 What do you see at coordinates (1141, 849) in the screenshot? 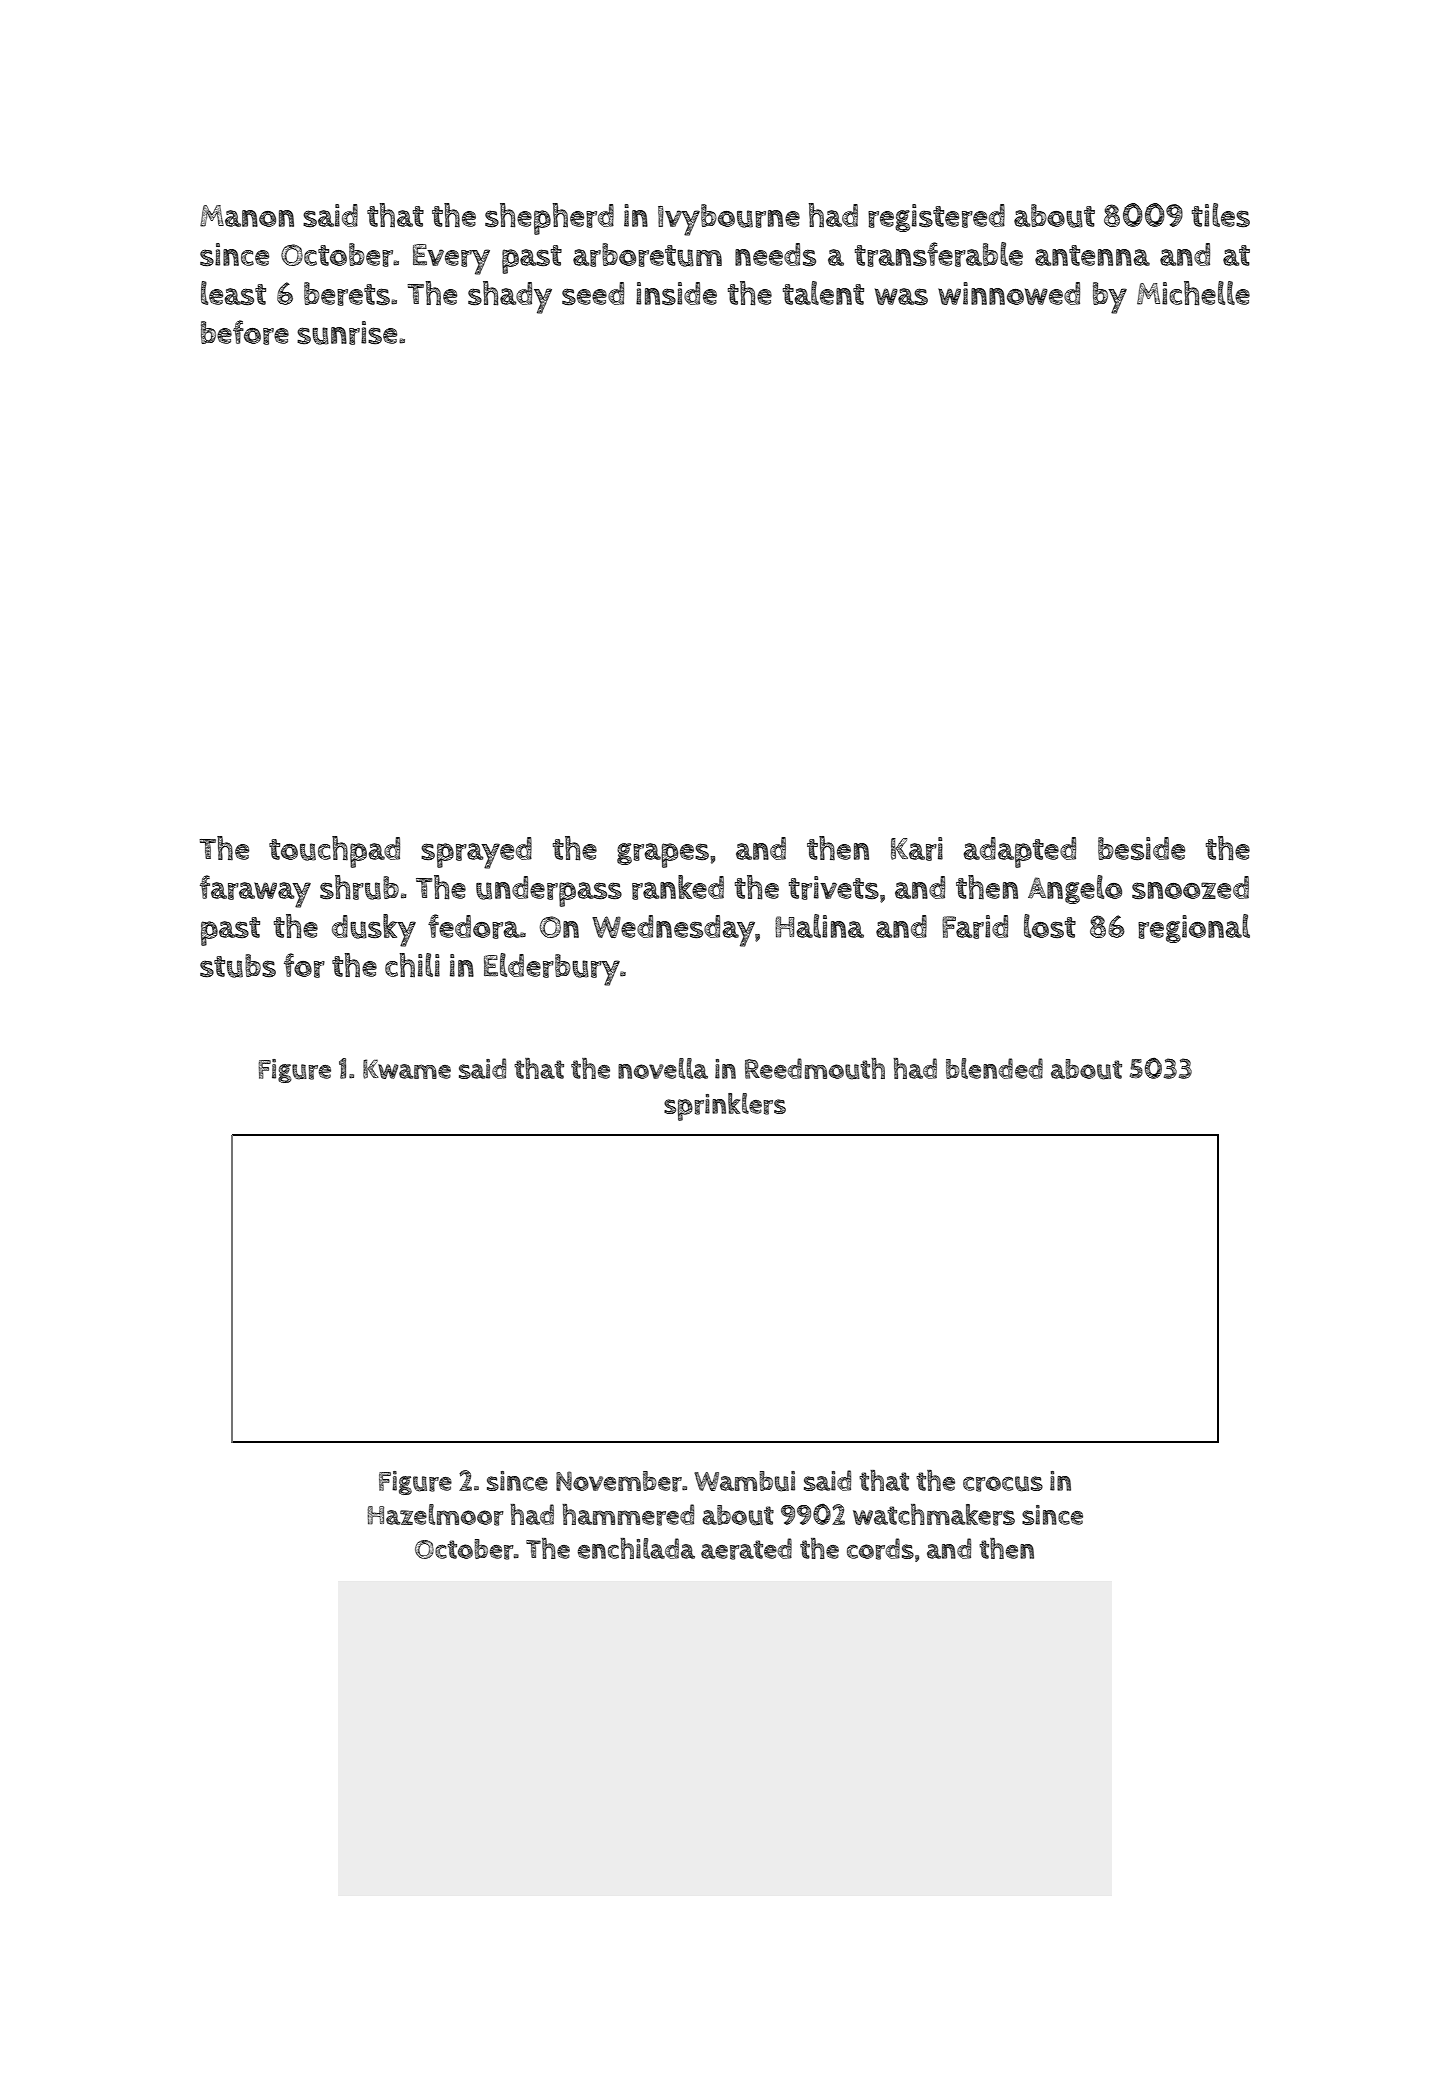
I see `beside` at bounding box center [1141, 849].
